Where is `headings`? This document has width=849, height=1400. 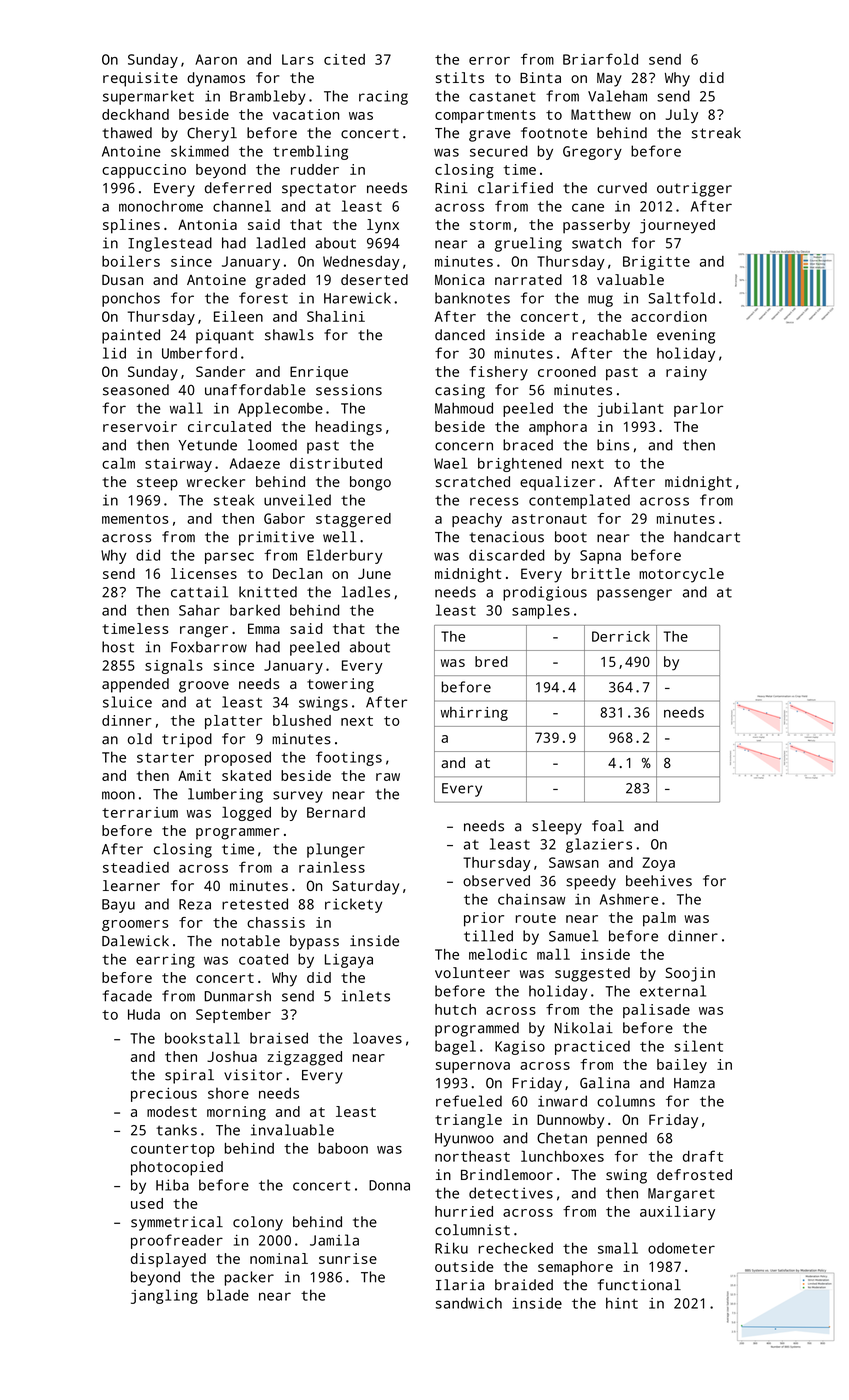 headings is located at coordinates (349, 428).
